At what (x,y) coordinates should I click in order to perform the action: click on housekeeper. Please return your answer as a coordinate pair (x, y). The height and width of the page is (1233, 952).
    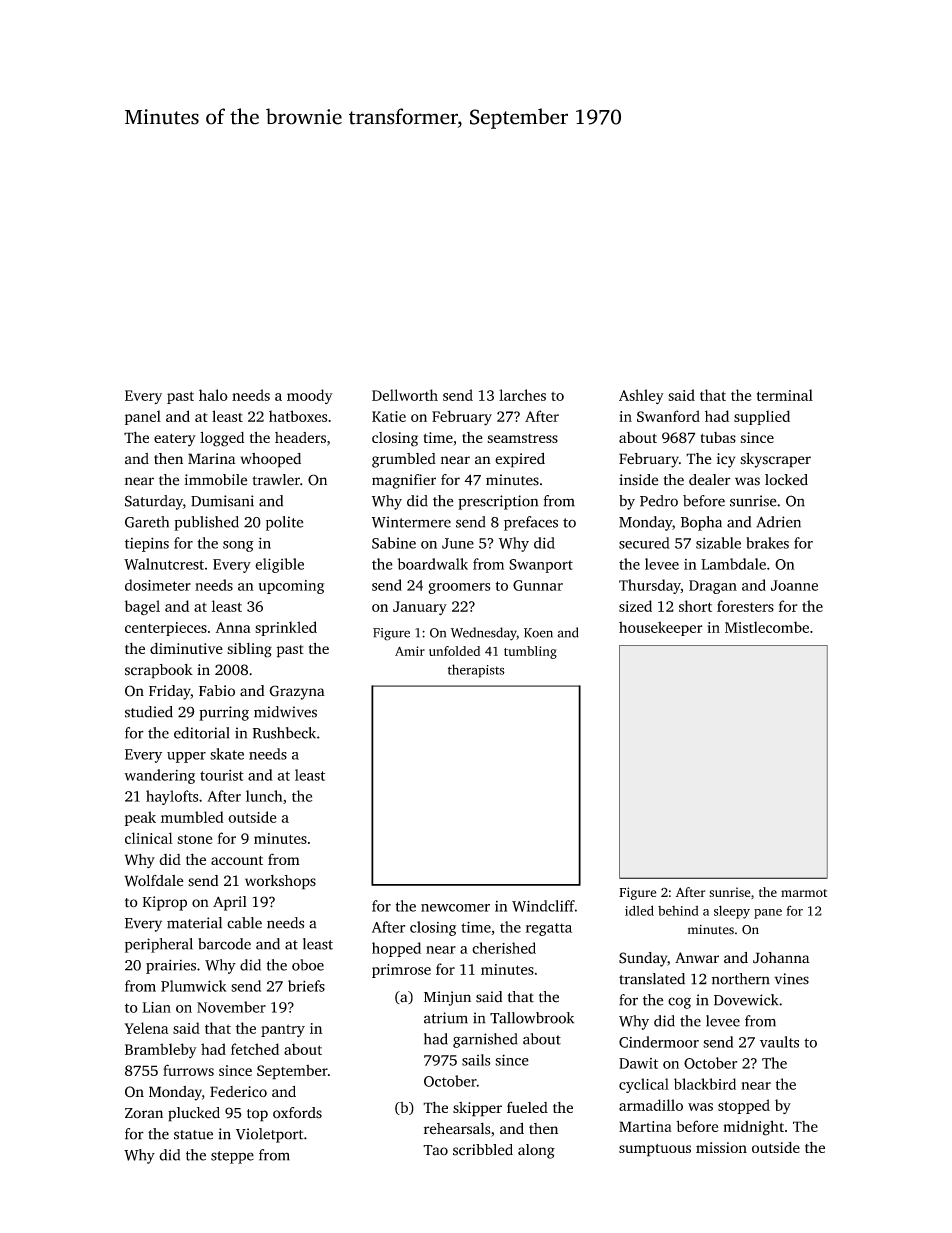
    Looking at the image, I should click on (661, 628).
